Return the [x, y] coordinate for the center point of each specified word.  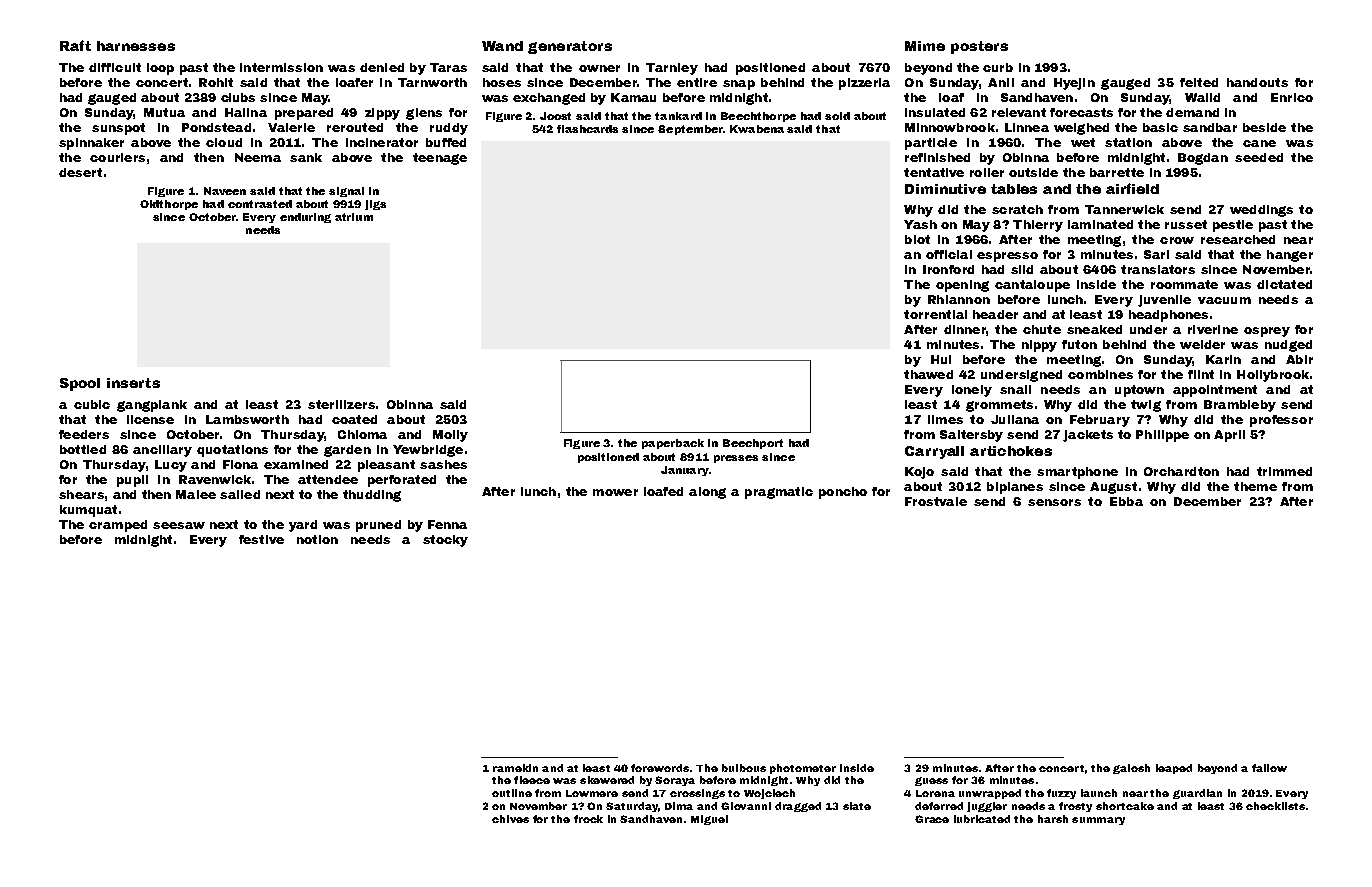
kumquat [88, 511]
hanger [1290, 256]
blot [917, 239]
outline [512, 793]
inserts [133, 383]
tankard [678, 116]
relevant [1019, 112]
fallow [1269, 768]
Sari [1156, 254]
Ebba [1126, 501]
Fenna [447, 524]
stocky [445, 541]
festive [261, 539]
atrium [354, 217]
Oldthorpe [169, 205]
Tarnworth [432, 82]
